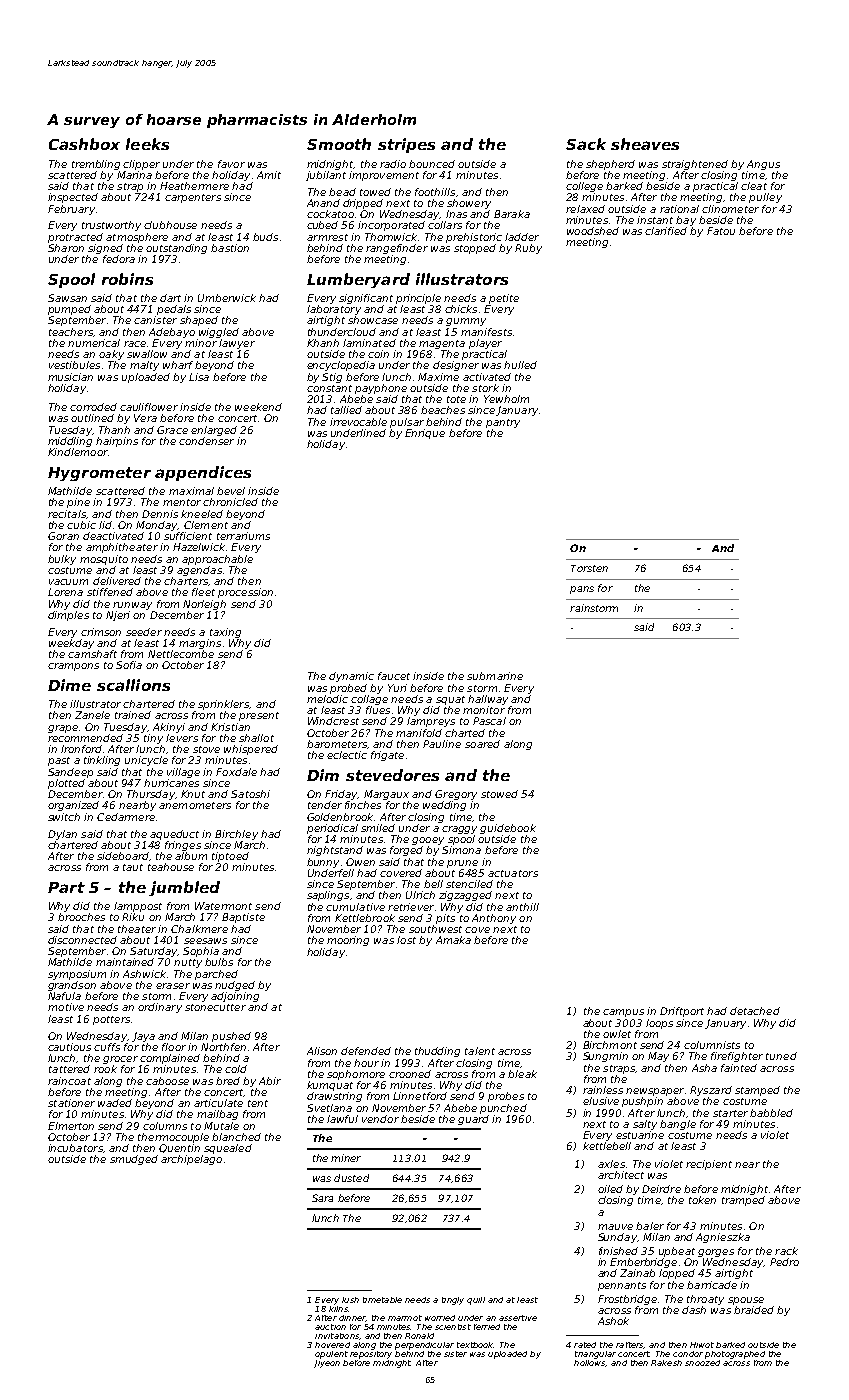  Describe the element at coordinates (384, 176) in the page. I see `improvement` at that location.
